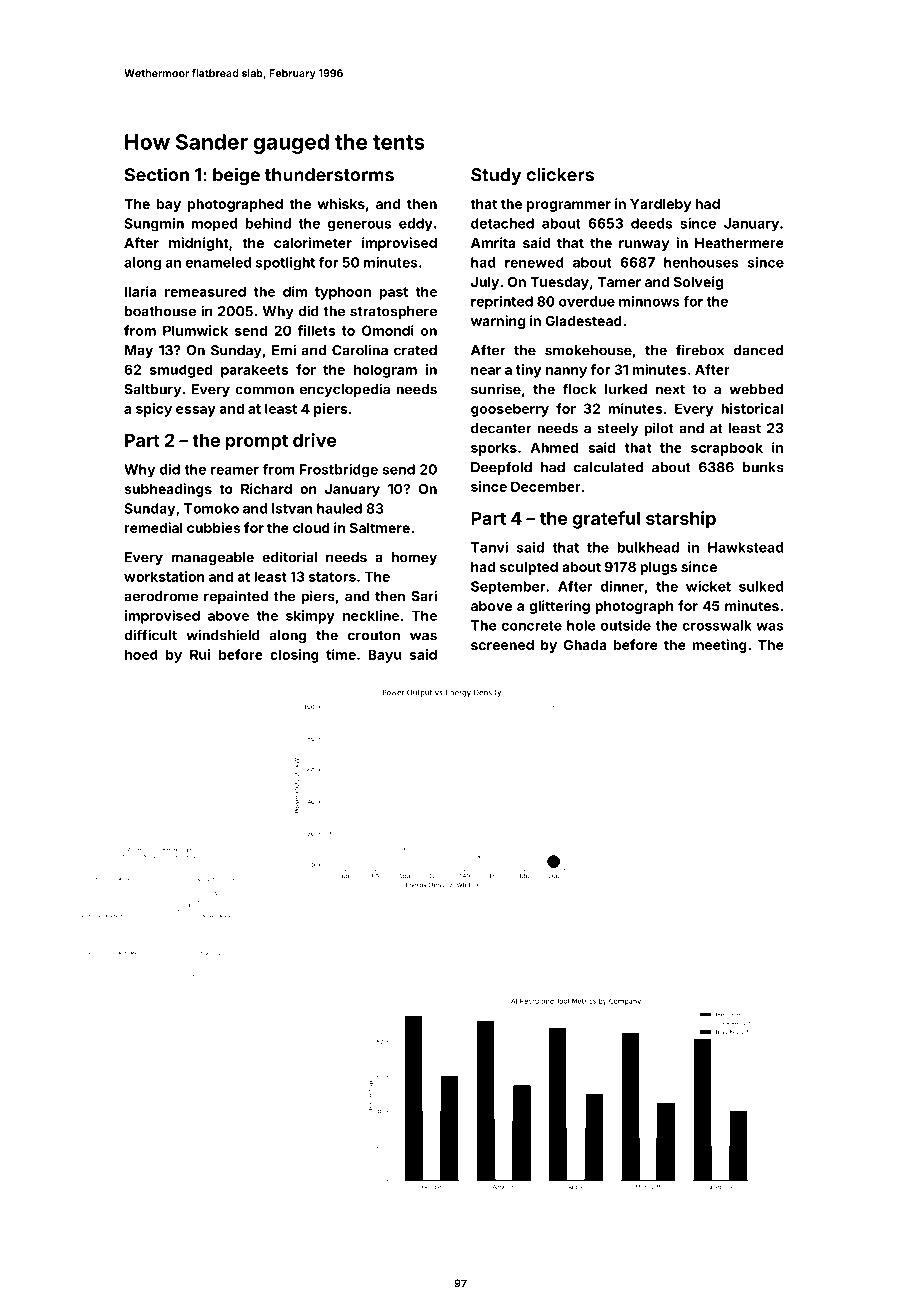 Image resolution: width=908 pixels, height=1316 pixels. I want to click on Heathermere, so click(739, 243).
